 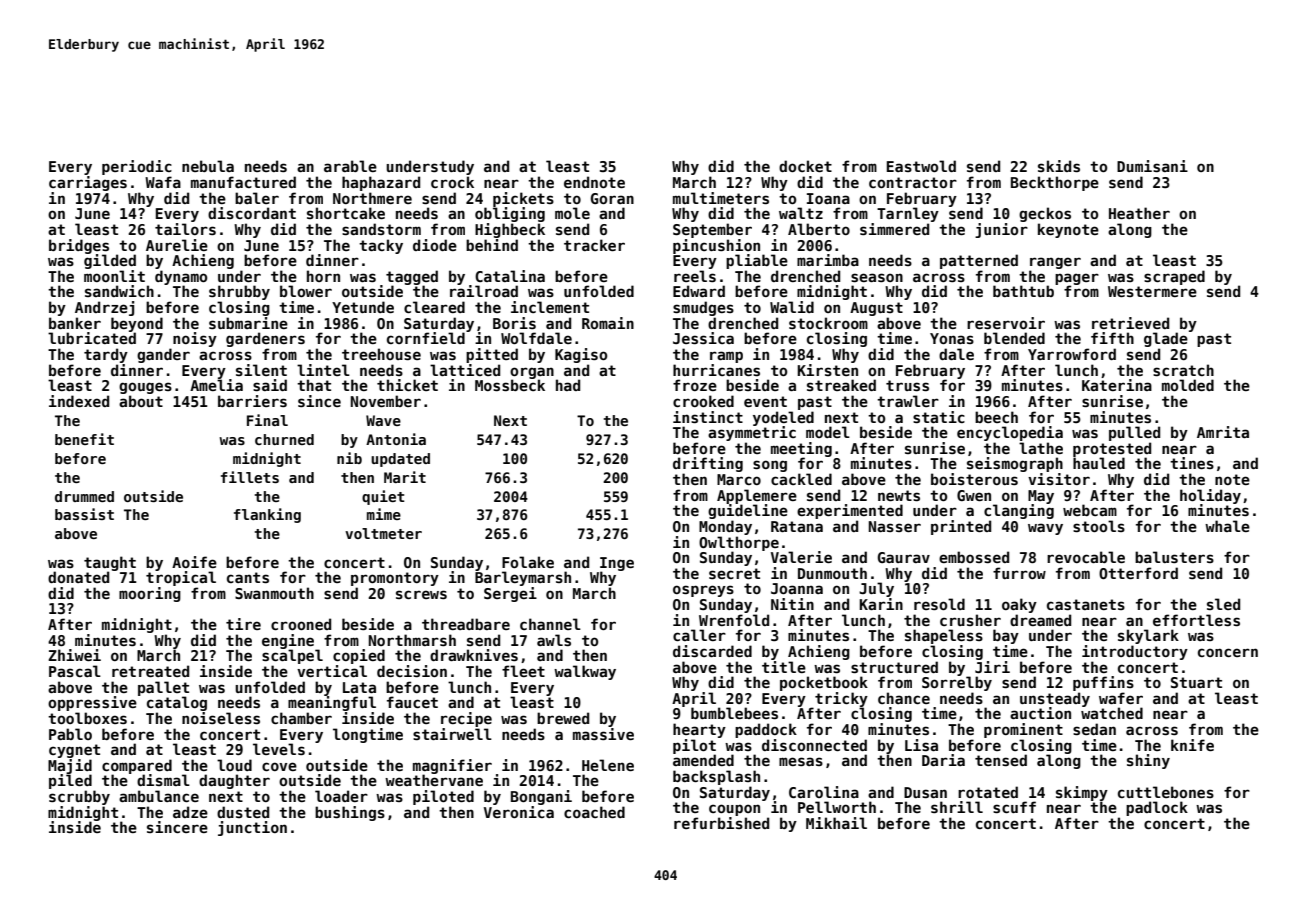 I want to click on inclement, so click(x=550, y=307).
